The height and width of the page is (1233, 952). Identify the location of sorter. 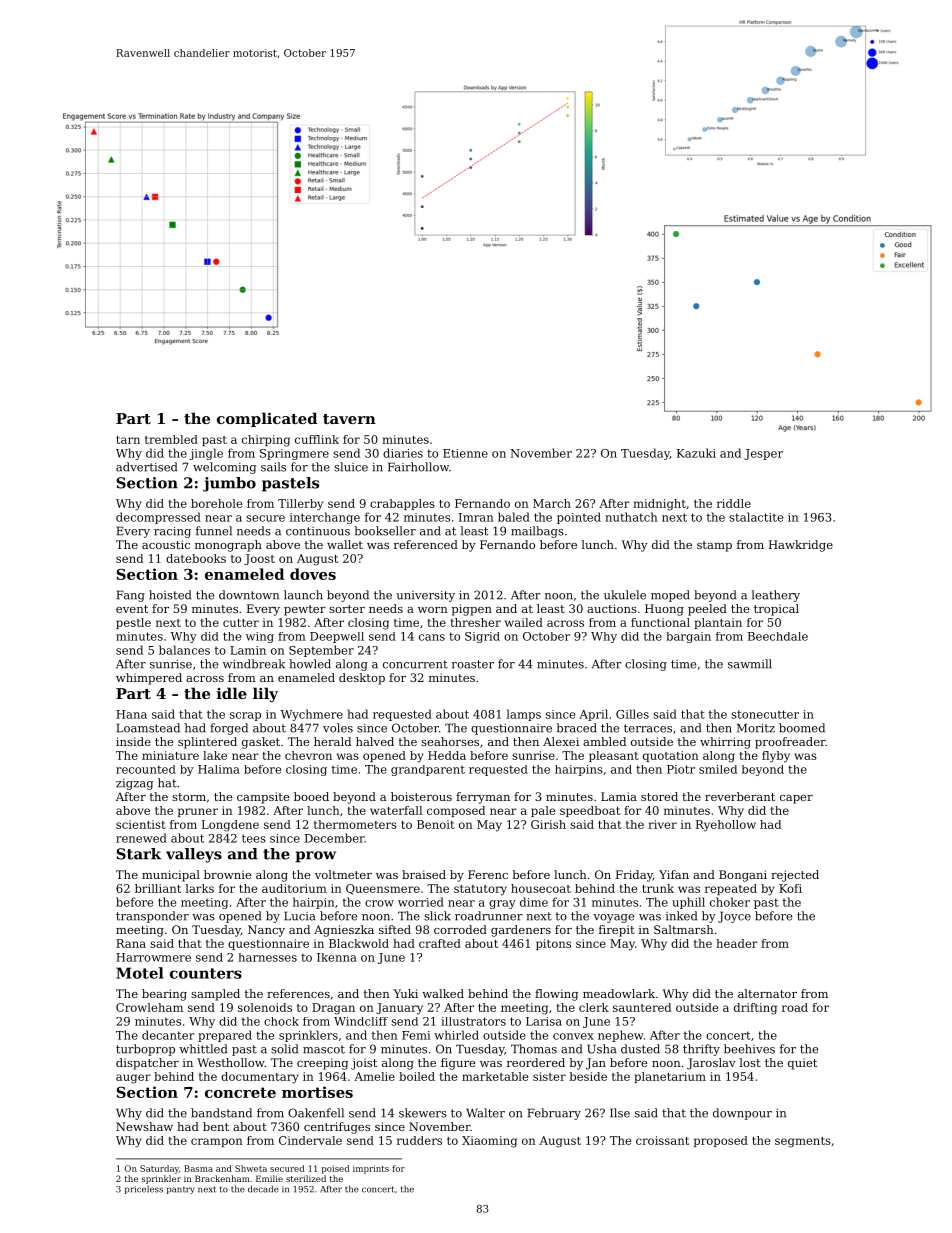
(347, 609).
